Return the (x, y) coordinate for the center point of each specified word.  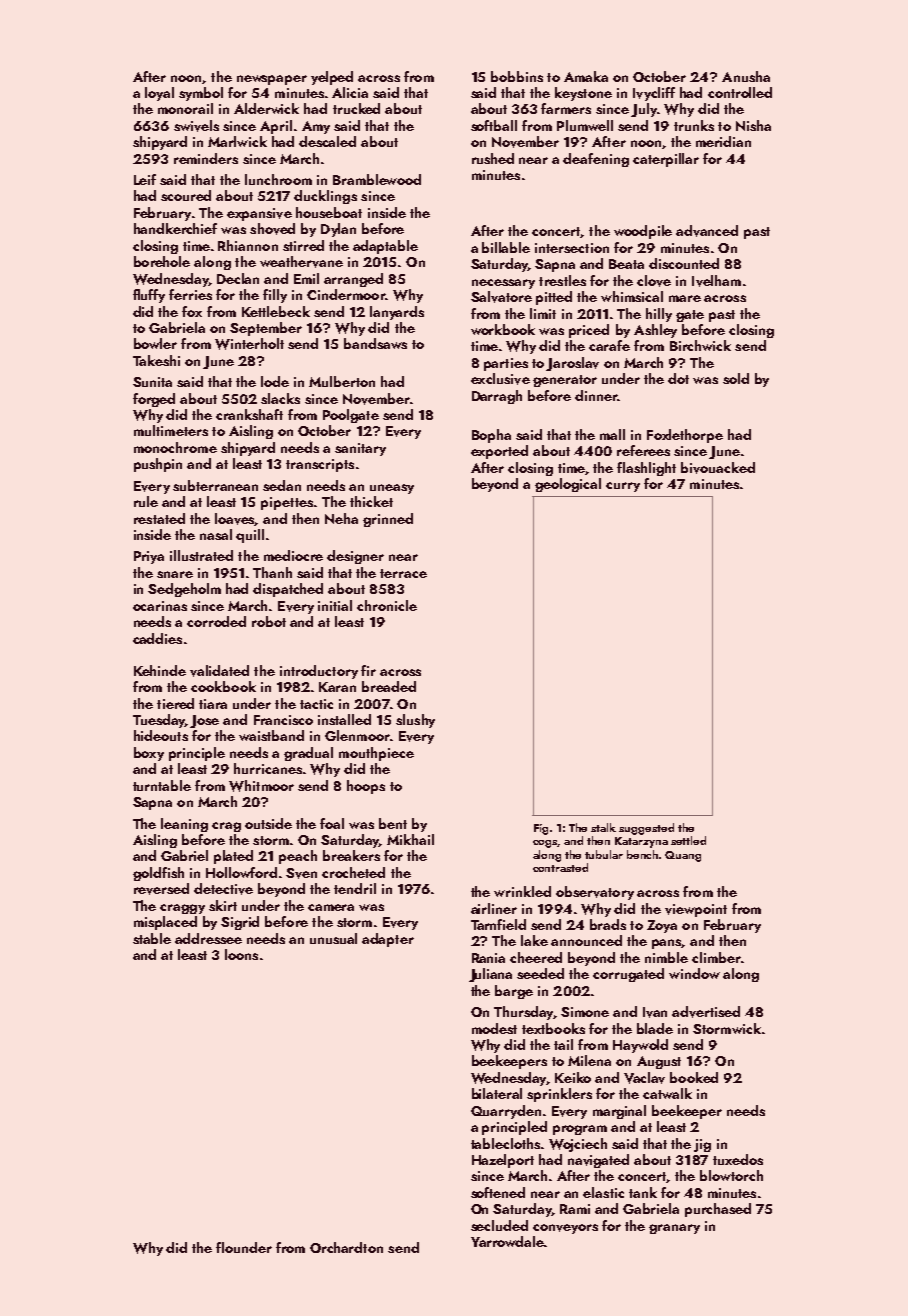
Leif (145, 179)
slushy (415, 721)
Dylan (338, 230)
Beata (626, 264)
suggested (646, 829)
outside (268, 823)
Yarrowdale (507, 1241)
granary (674, 1229)
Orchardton (346, 1247)
